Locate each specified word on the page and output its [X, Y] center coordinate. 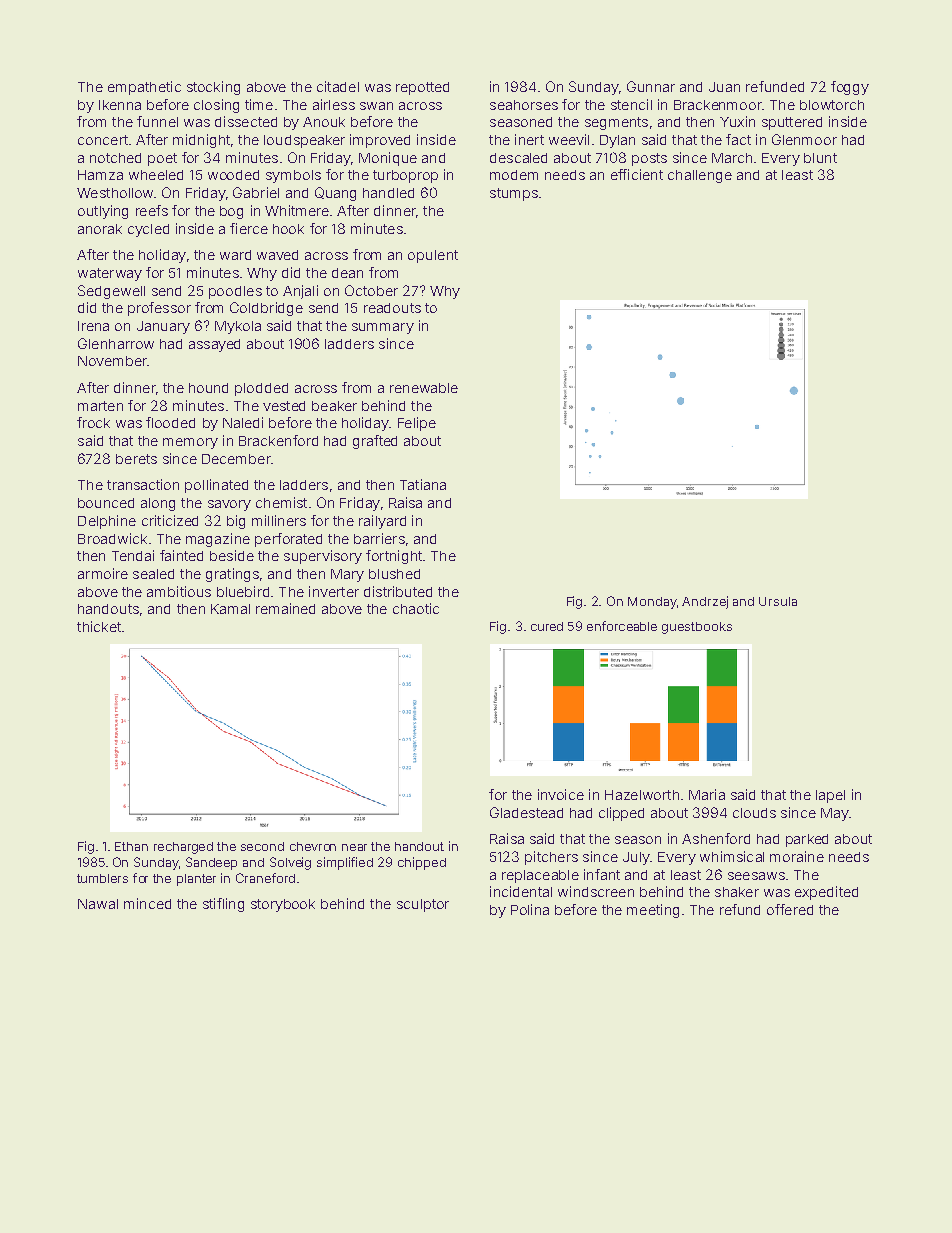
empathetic [144, 88]
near [354, 847]
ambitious [179, 591]
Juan [724, 87]
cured [547, 626]
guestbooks [697, 628]
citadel [338, 86]
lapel [830, 796]
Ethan [131, 846]
